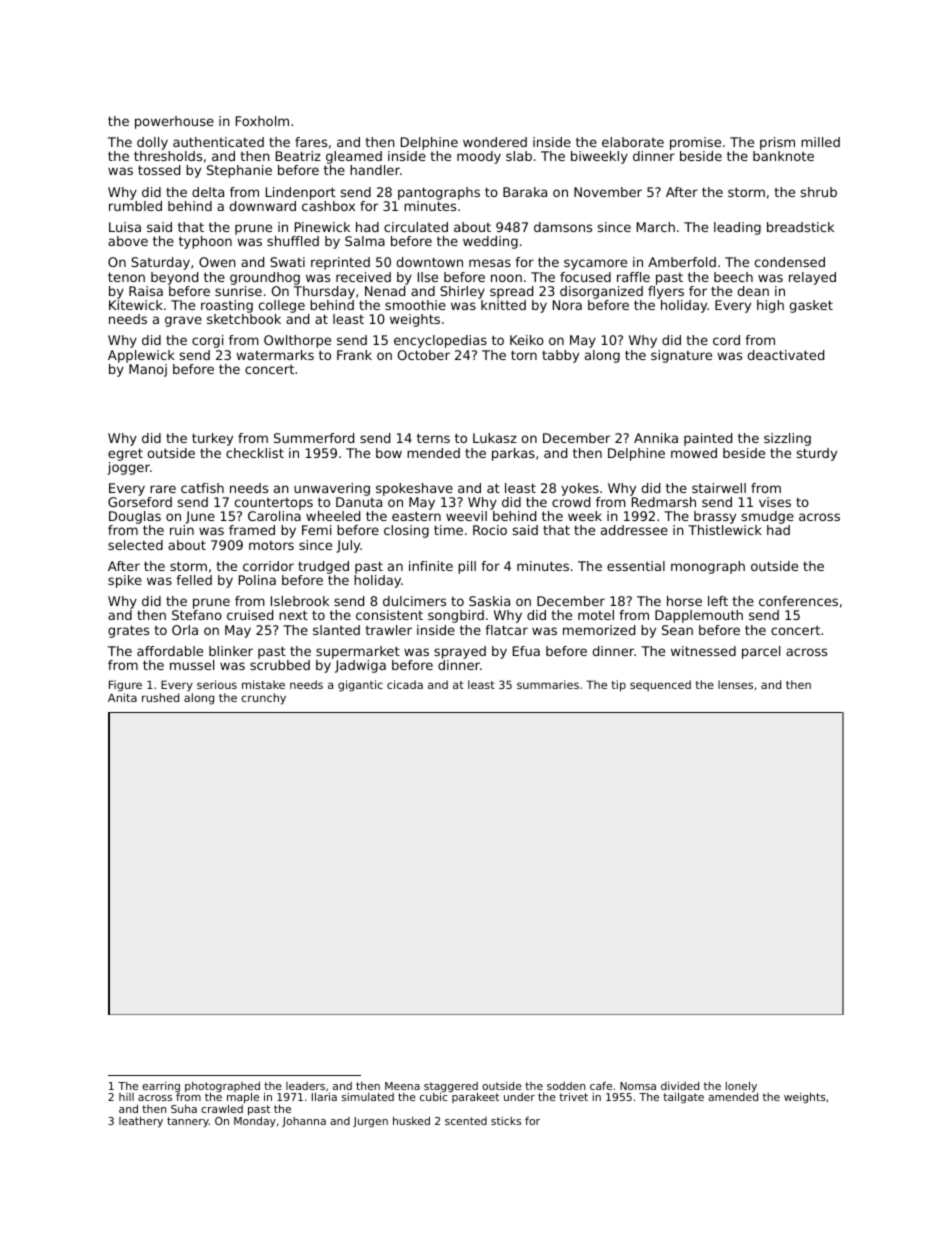  I want to click on Meena, so click(402, 1086).
